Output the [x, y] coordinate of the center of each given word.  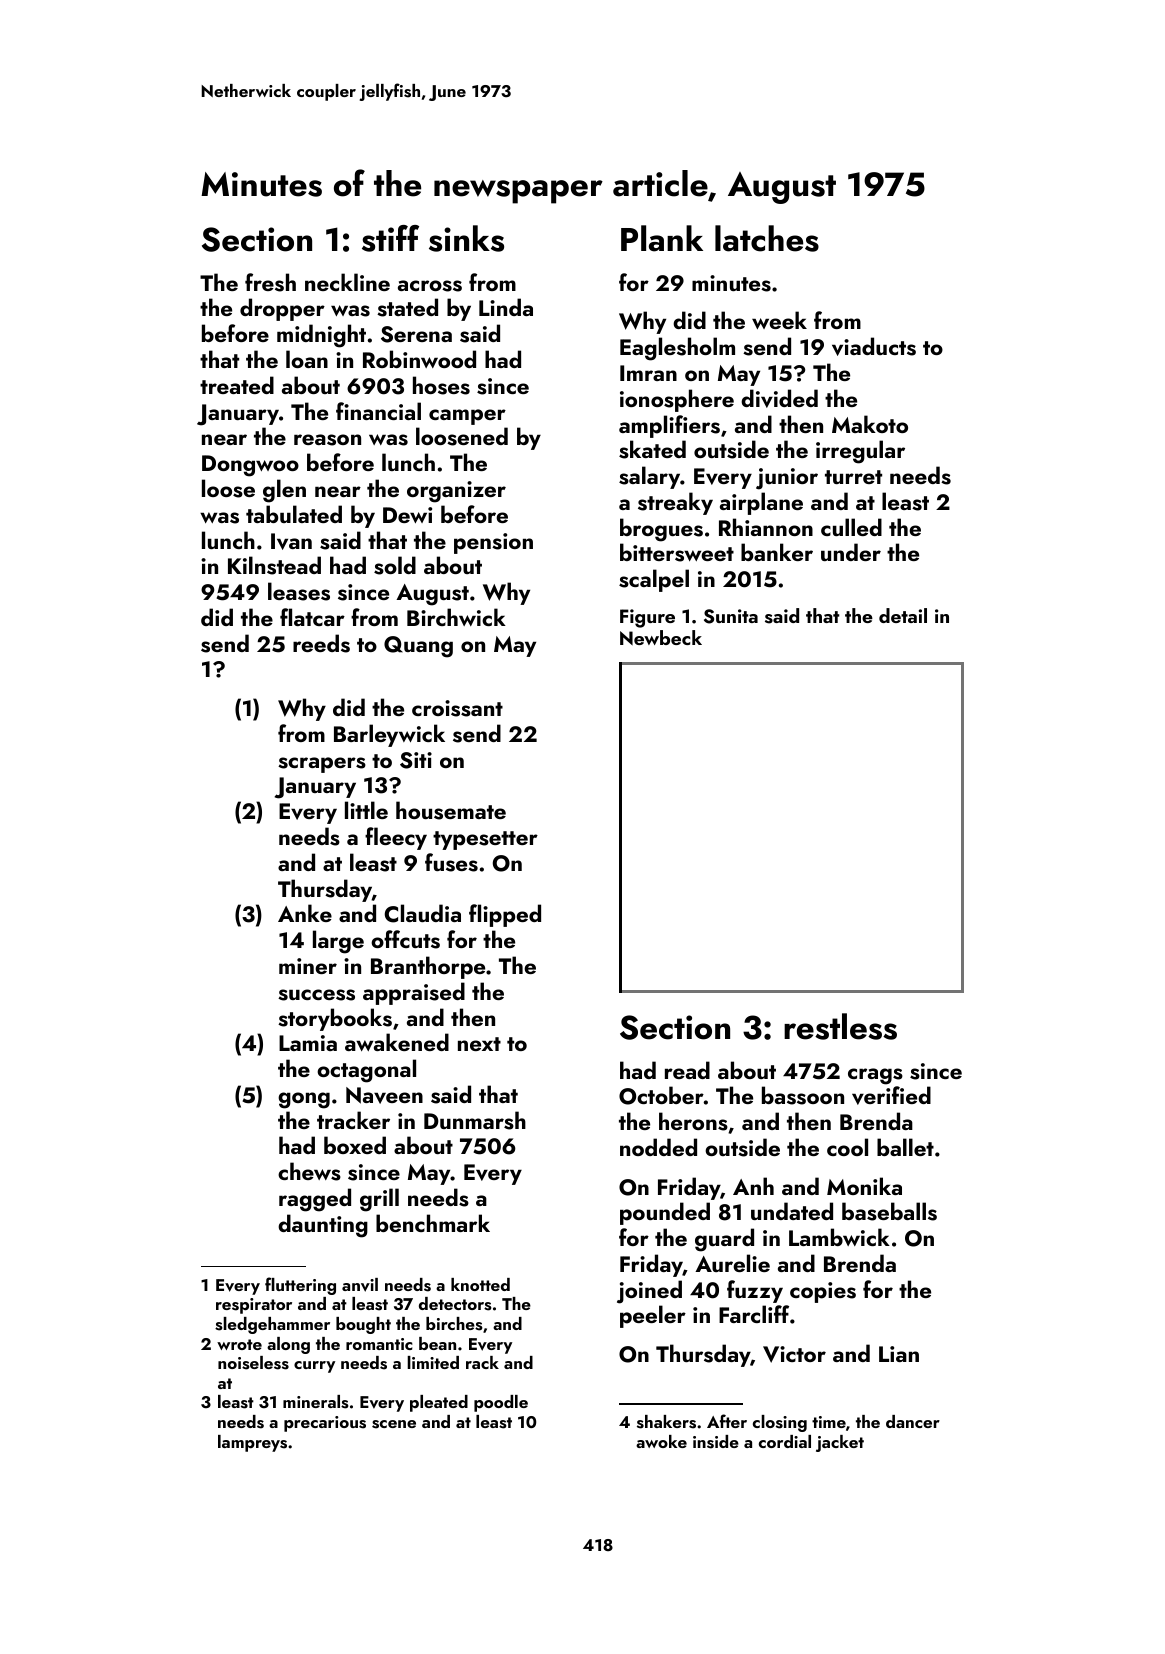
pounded [665, 1213]
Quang [418, 647]
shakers [666, 1422]
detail [903, 615]
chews [309, 1171]
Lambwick [839, 1237]
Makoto [870, 424]
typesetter [485, 840]
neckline [347, 282]
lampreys [252, 1443]
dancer [913, 1421]
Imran [648, 373]
